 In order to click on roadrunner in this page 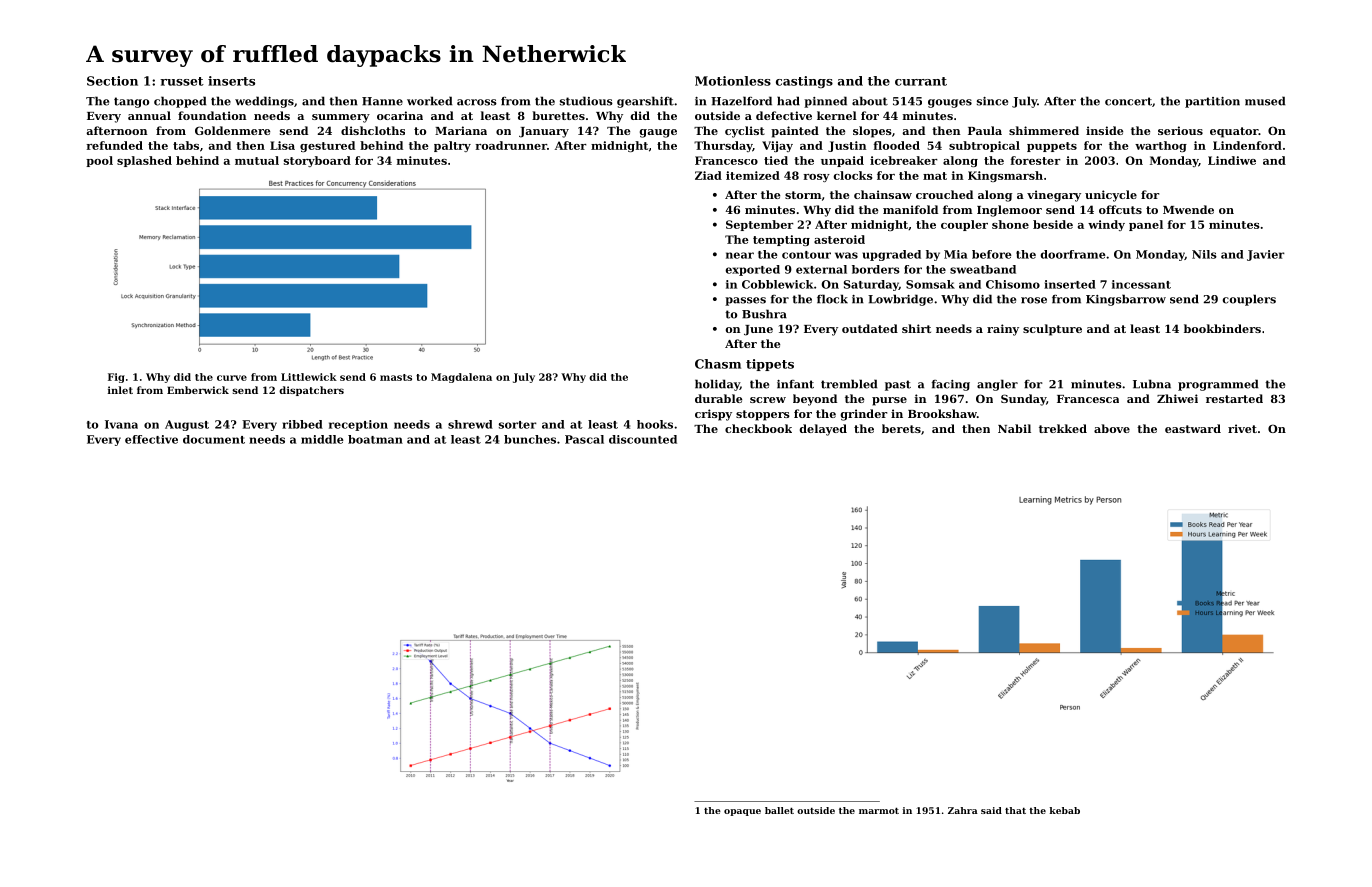, I will do `click(511, 145)`.
